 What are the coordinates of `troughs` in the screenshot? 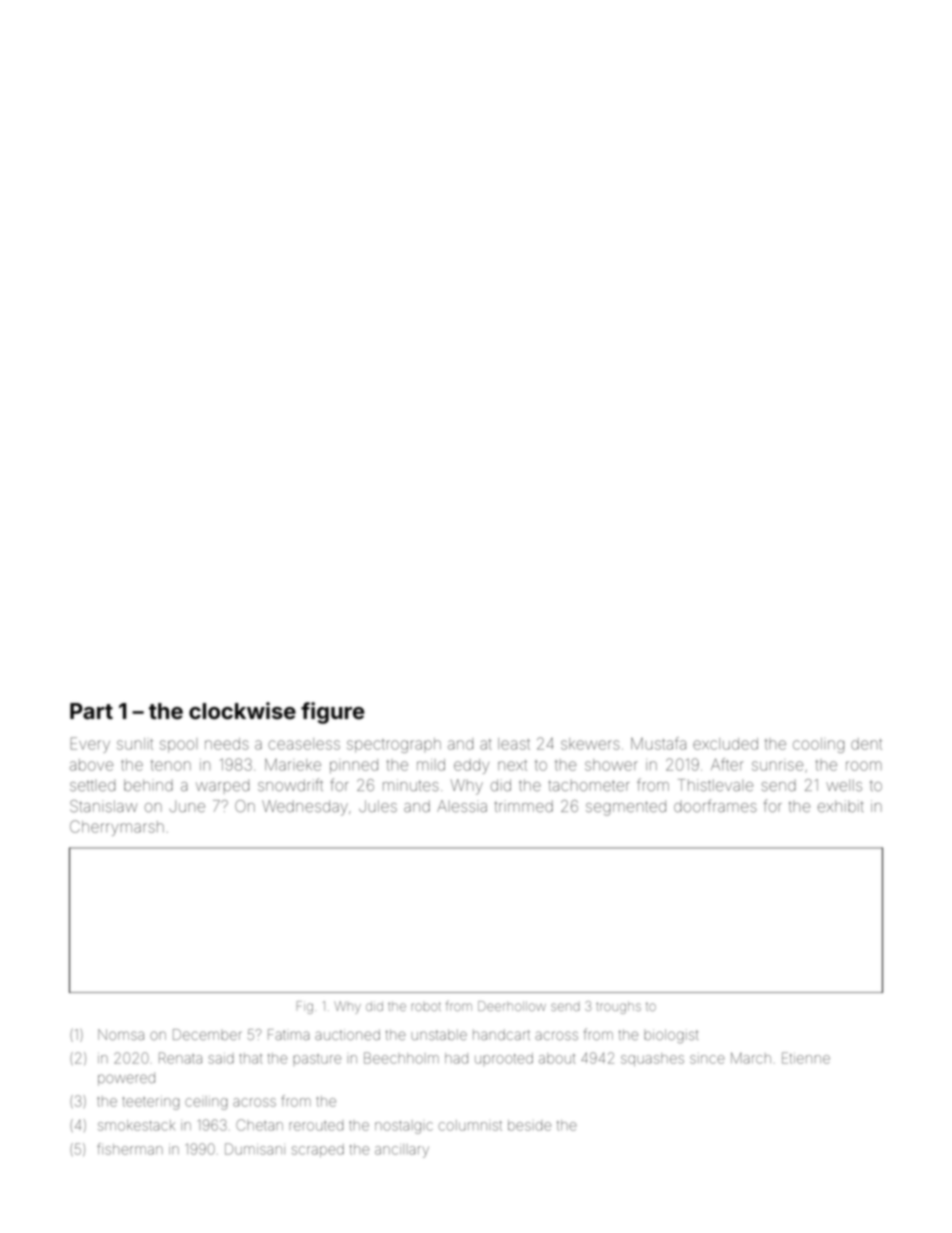 It's located at (618, 1007).
